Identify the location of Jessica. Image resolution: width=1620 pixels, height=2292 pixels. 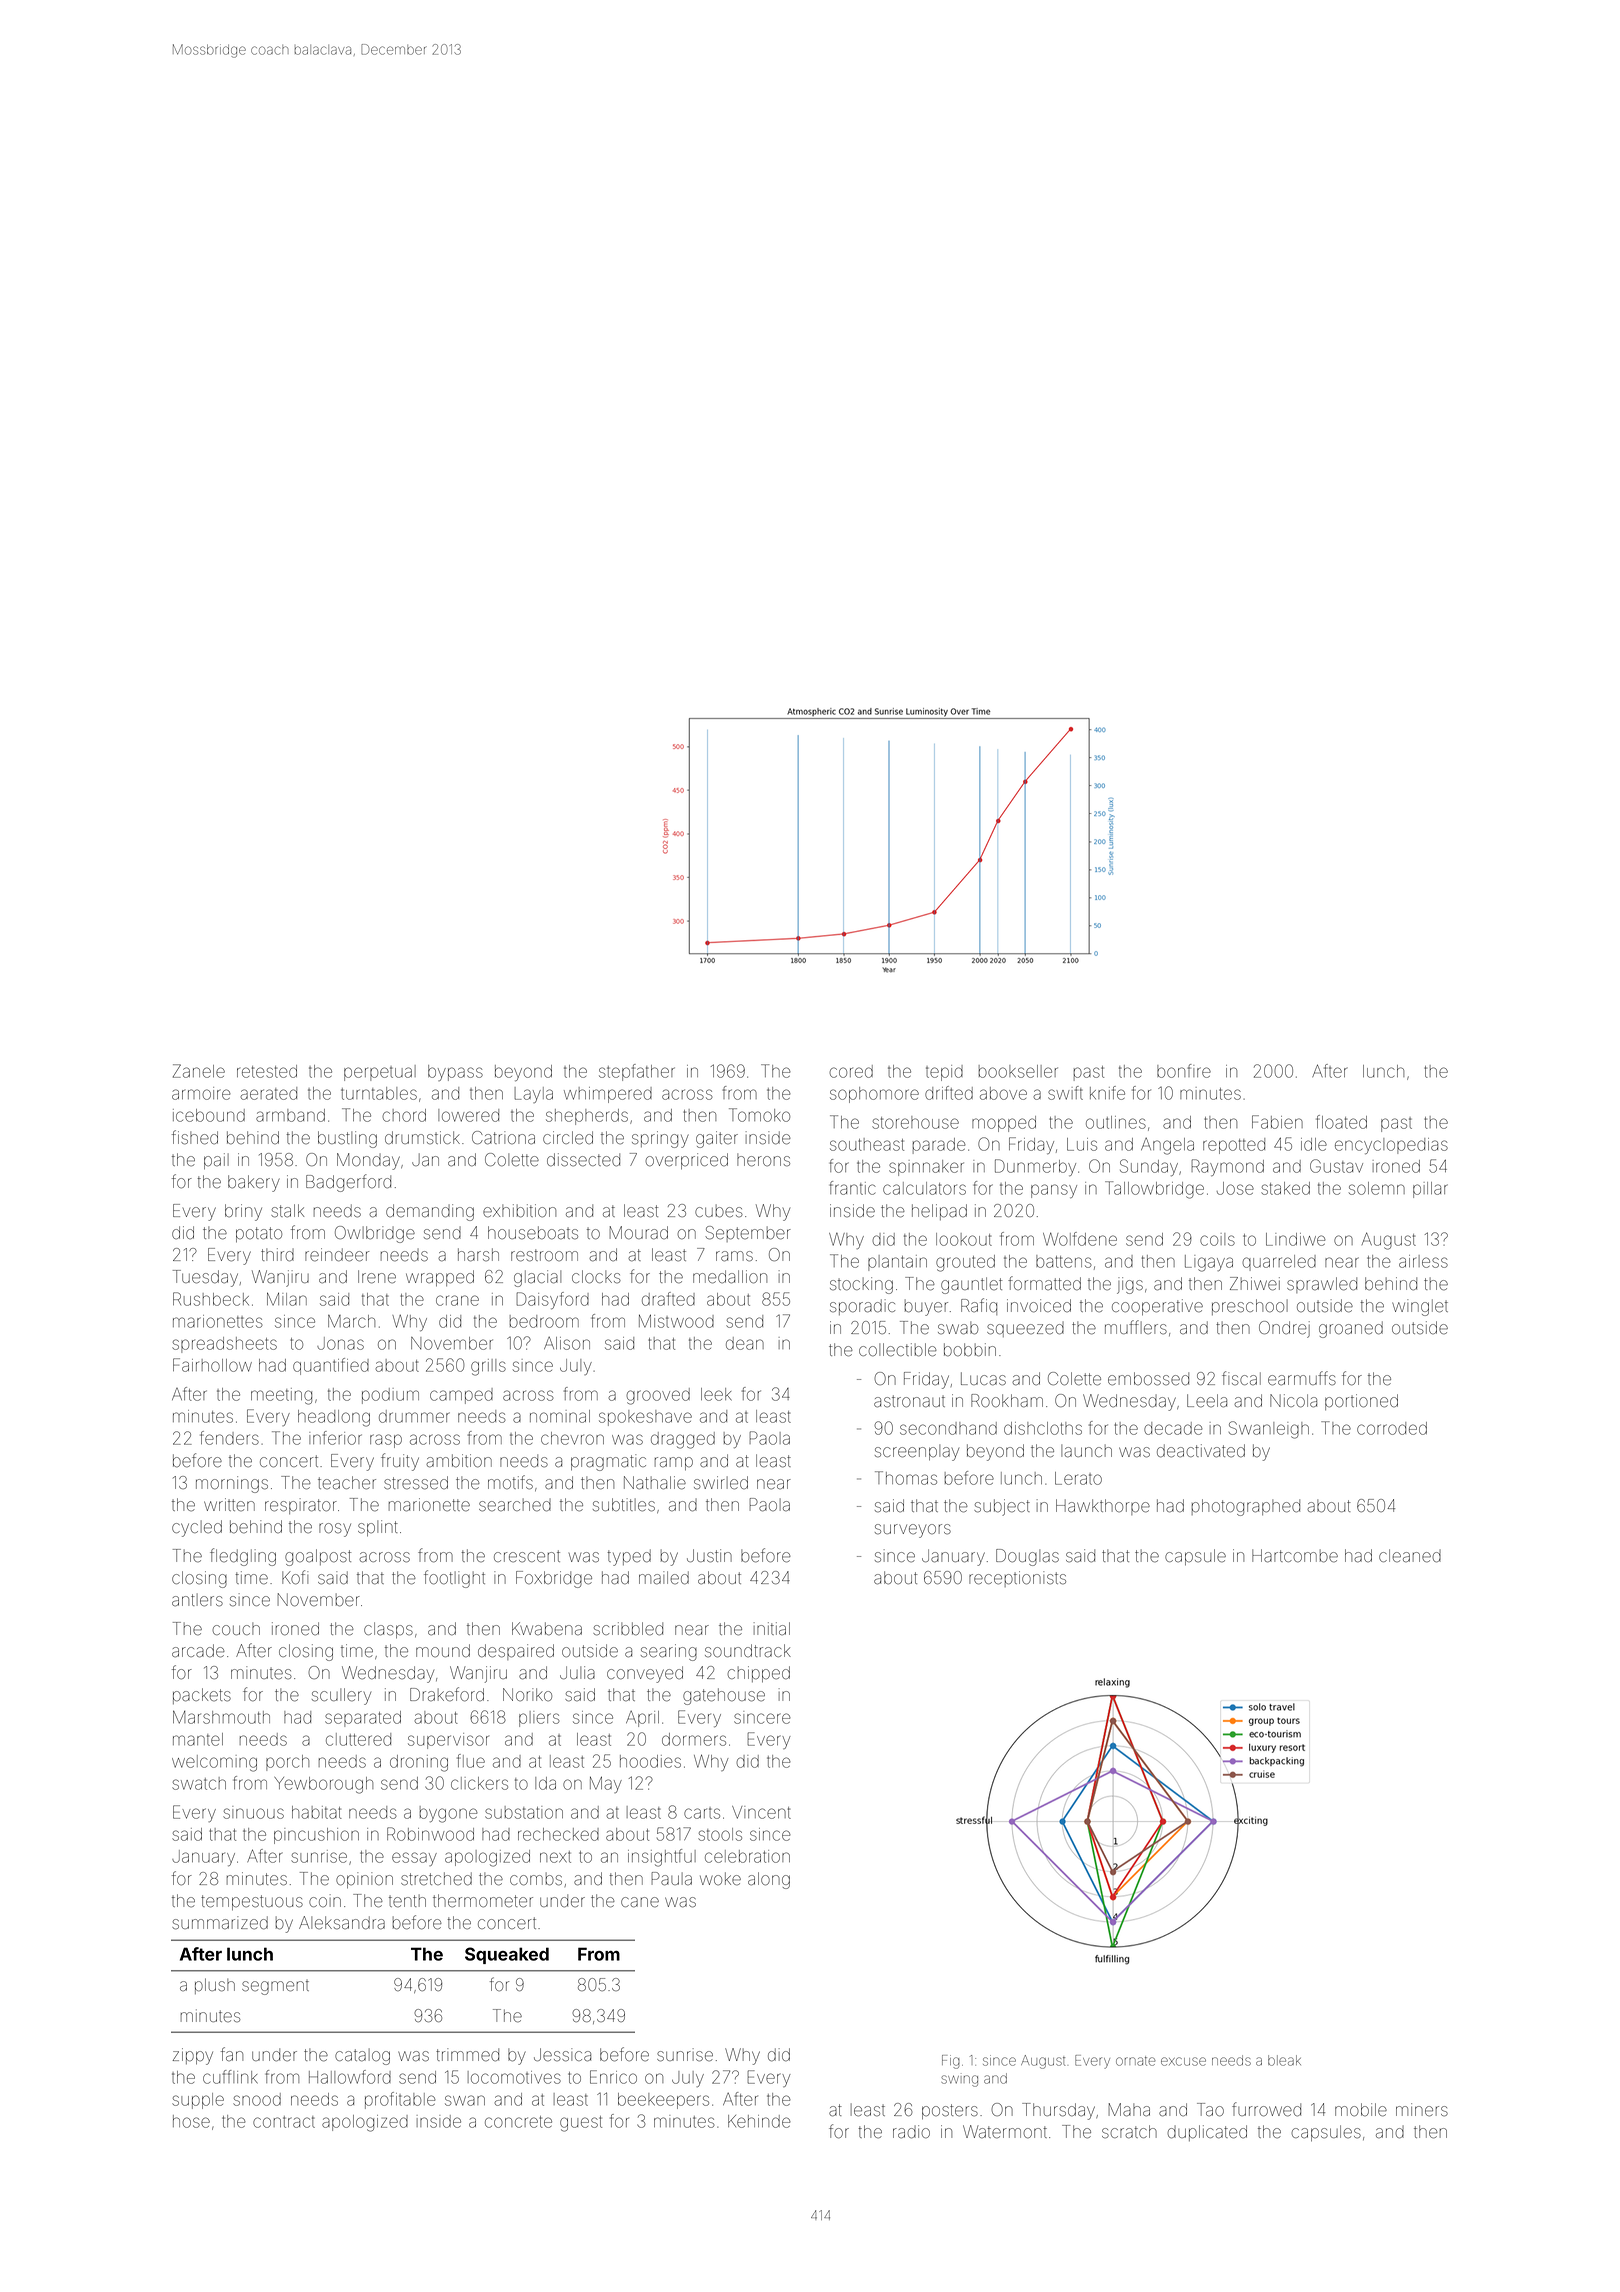
(562, 2055).
